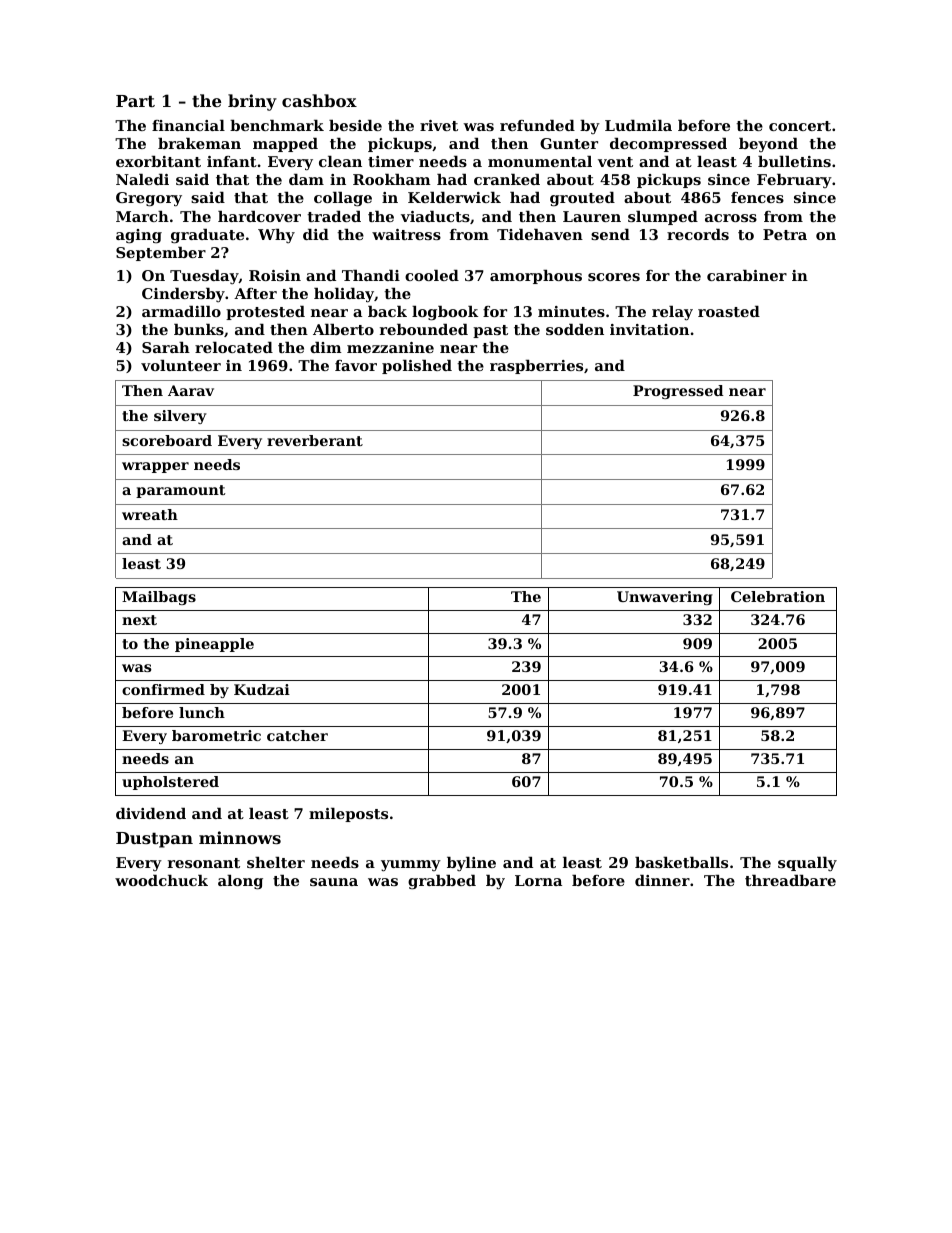  I want to click on squally, so click(807, 864).
